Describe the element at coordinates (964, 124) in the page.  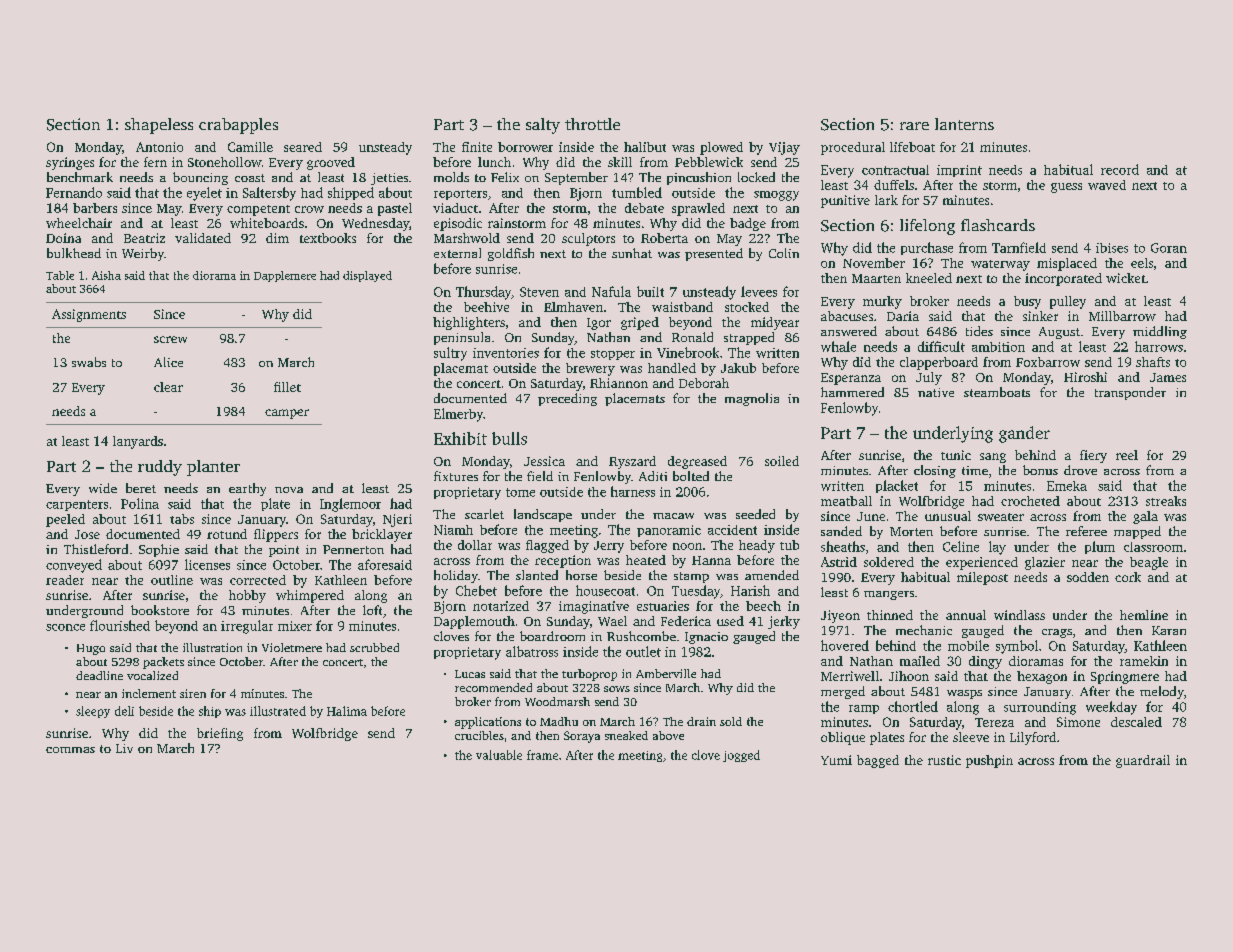
I see `lanterns` at that location.
